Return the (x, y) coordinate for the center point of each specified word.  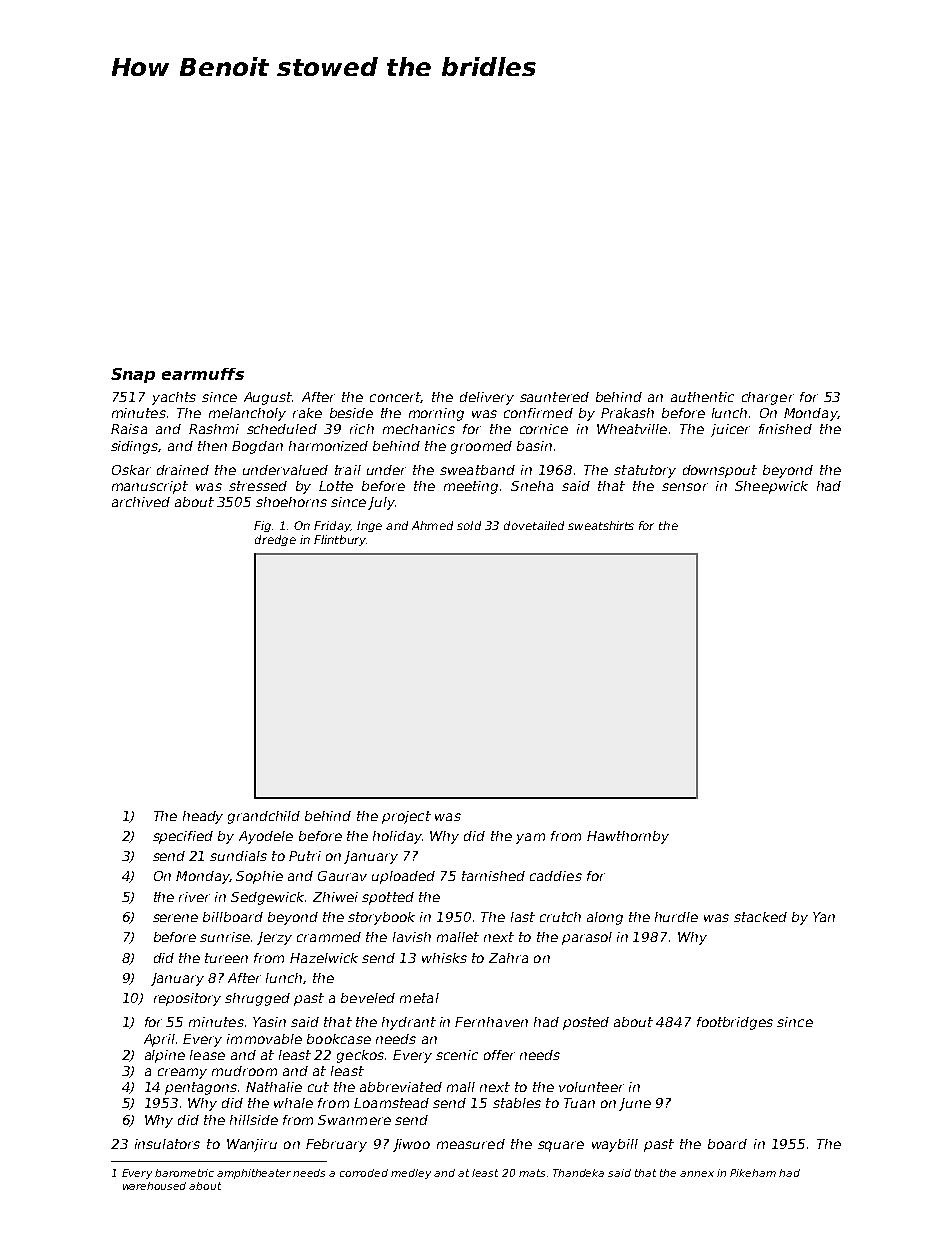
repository (187, 999)
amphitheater (254, 1174)
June (635, 1104)
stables (517, 1103)
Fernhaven (491, 1022)
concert (395, 397)
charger (768, 398)
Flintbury (340, 540)
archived (141, 502)
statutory (645, 471)
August (268, 398)
